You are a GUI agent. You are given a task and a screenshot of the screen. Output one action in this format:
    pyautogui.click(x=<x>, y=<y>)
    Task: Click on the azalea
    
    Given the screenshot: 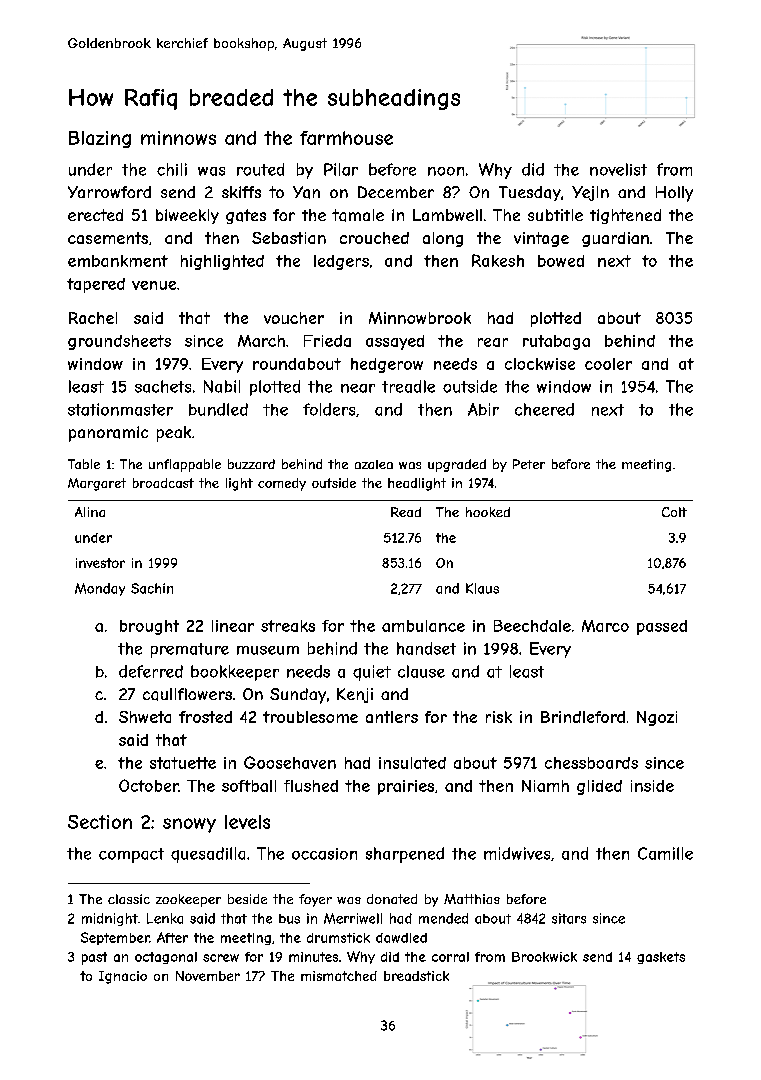 What is the action you would take?
    pyautogui.click(x=374, y=464)
